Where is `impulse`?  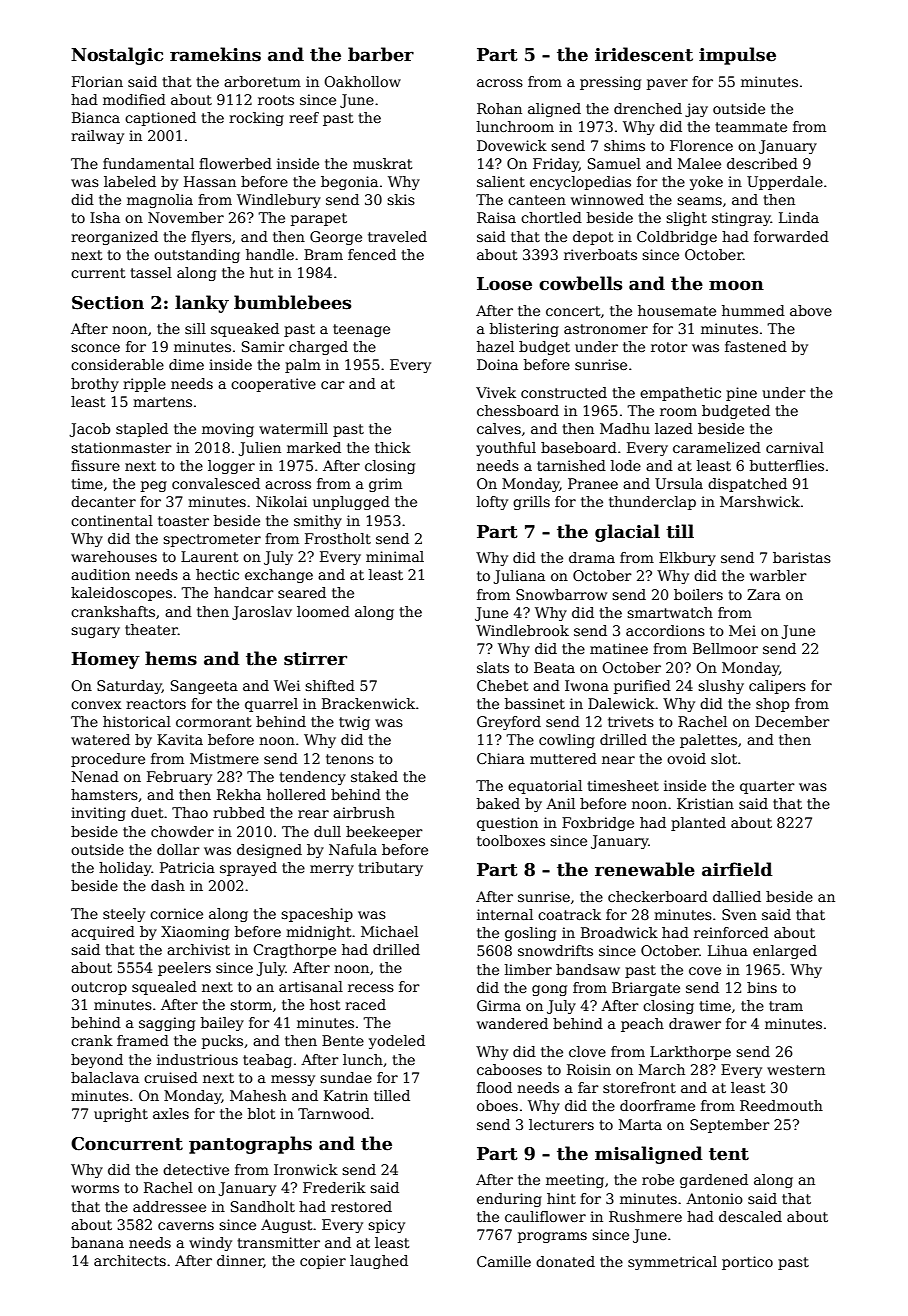 impulse is located at coordinates (737, 56).
